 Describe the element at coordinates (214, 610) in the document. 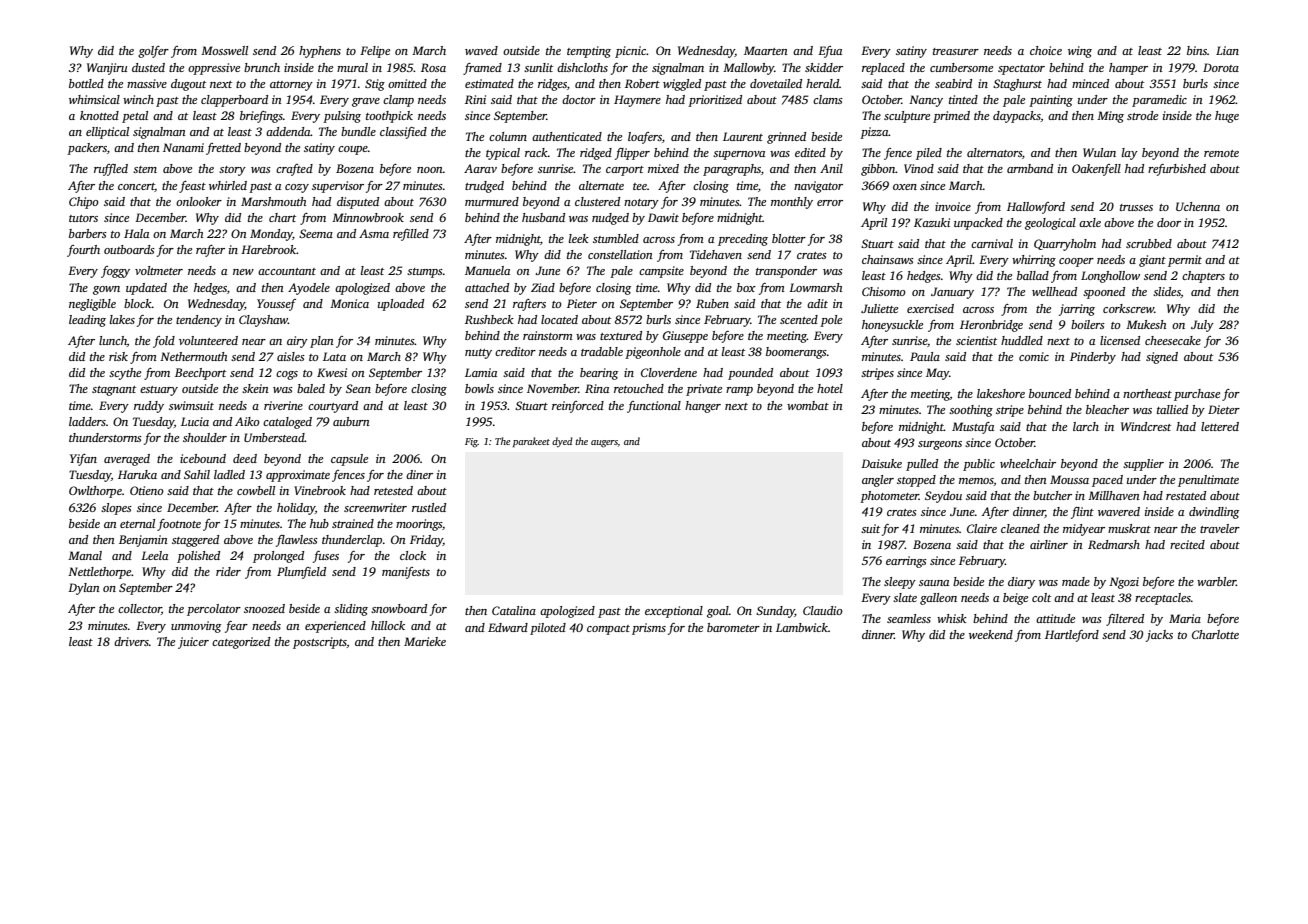

I see `percolator` at that location.
